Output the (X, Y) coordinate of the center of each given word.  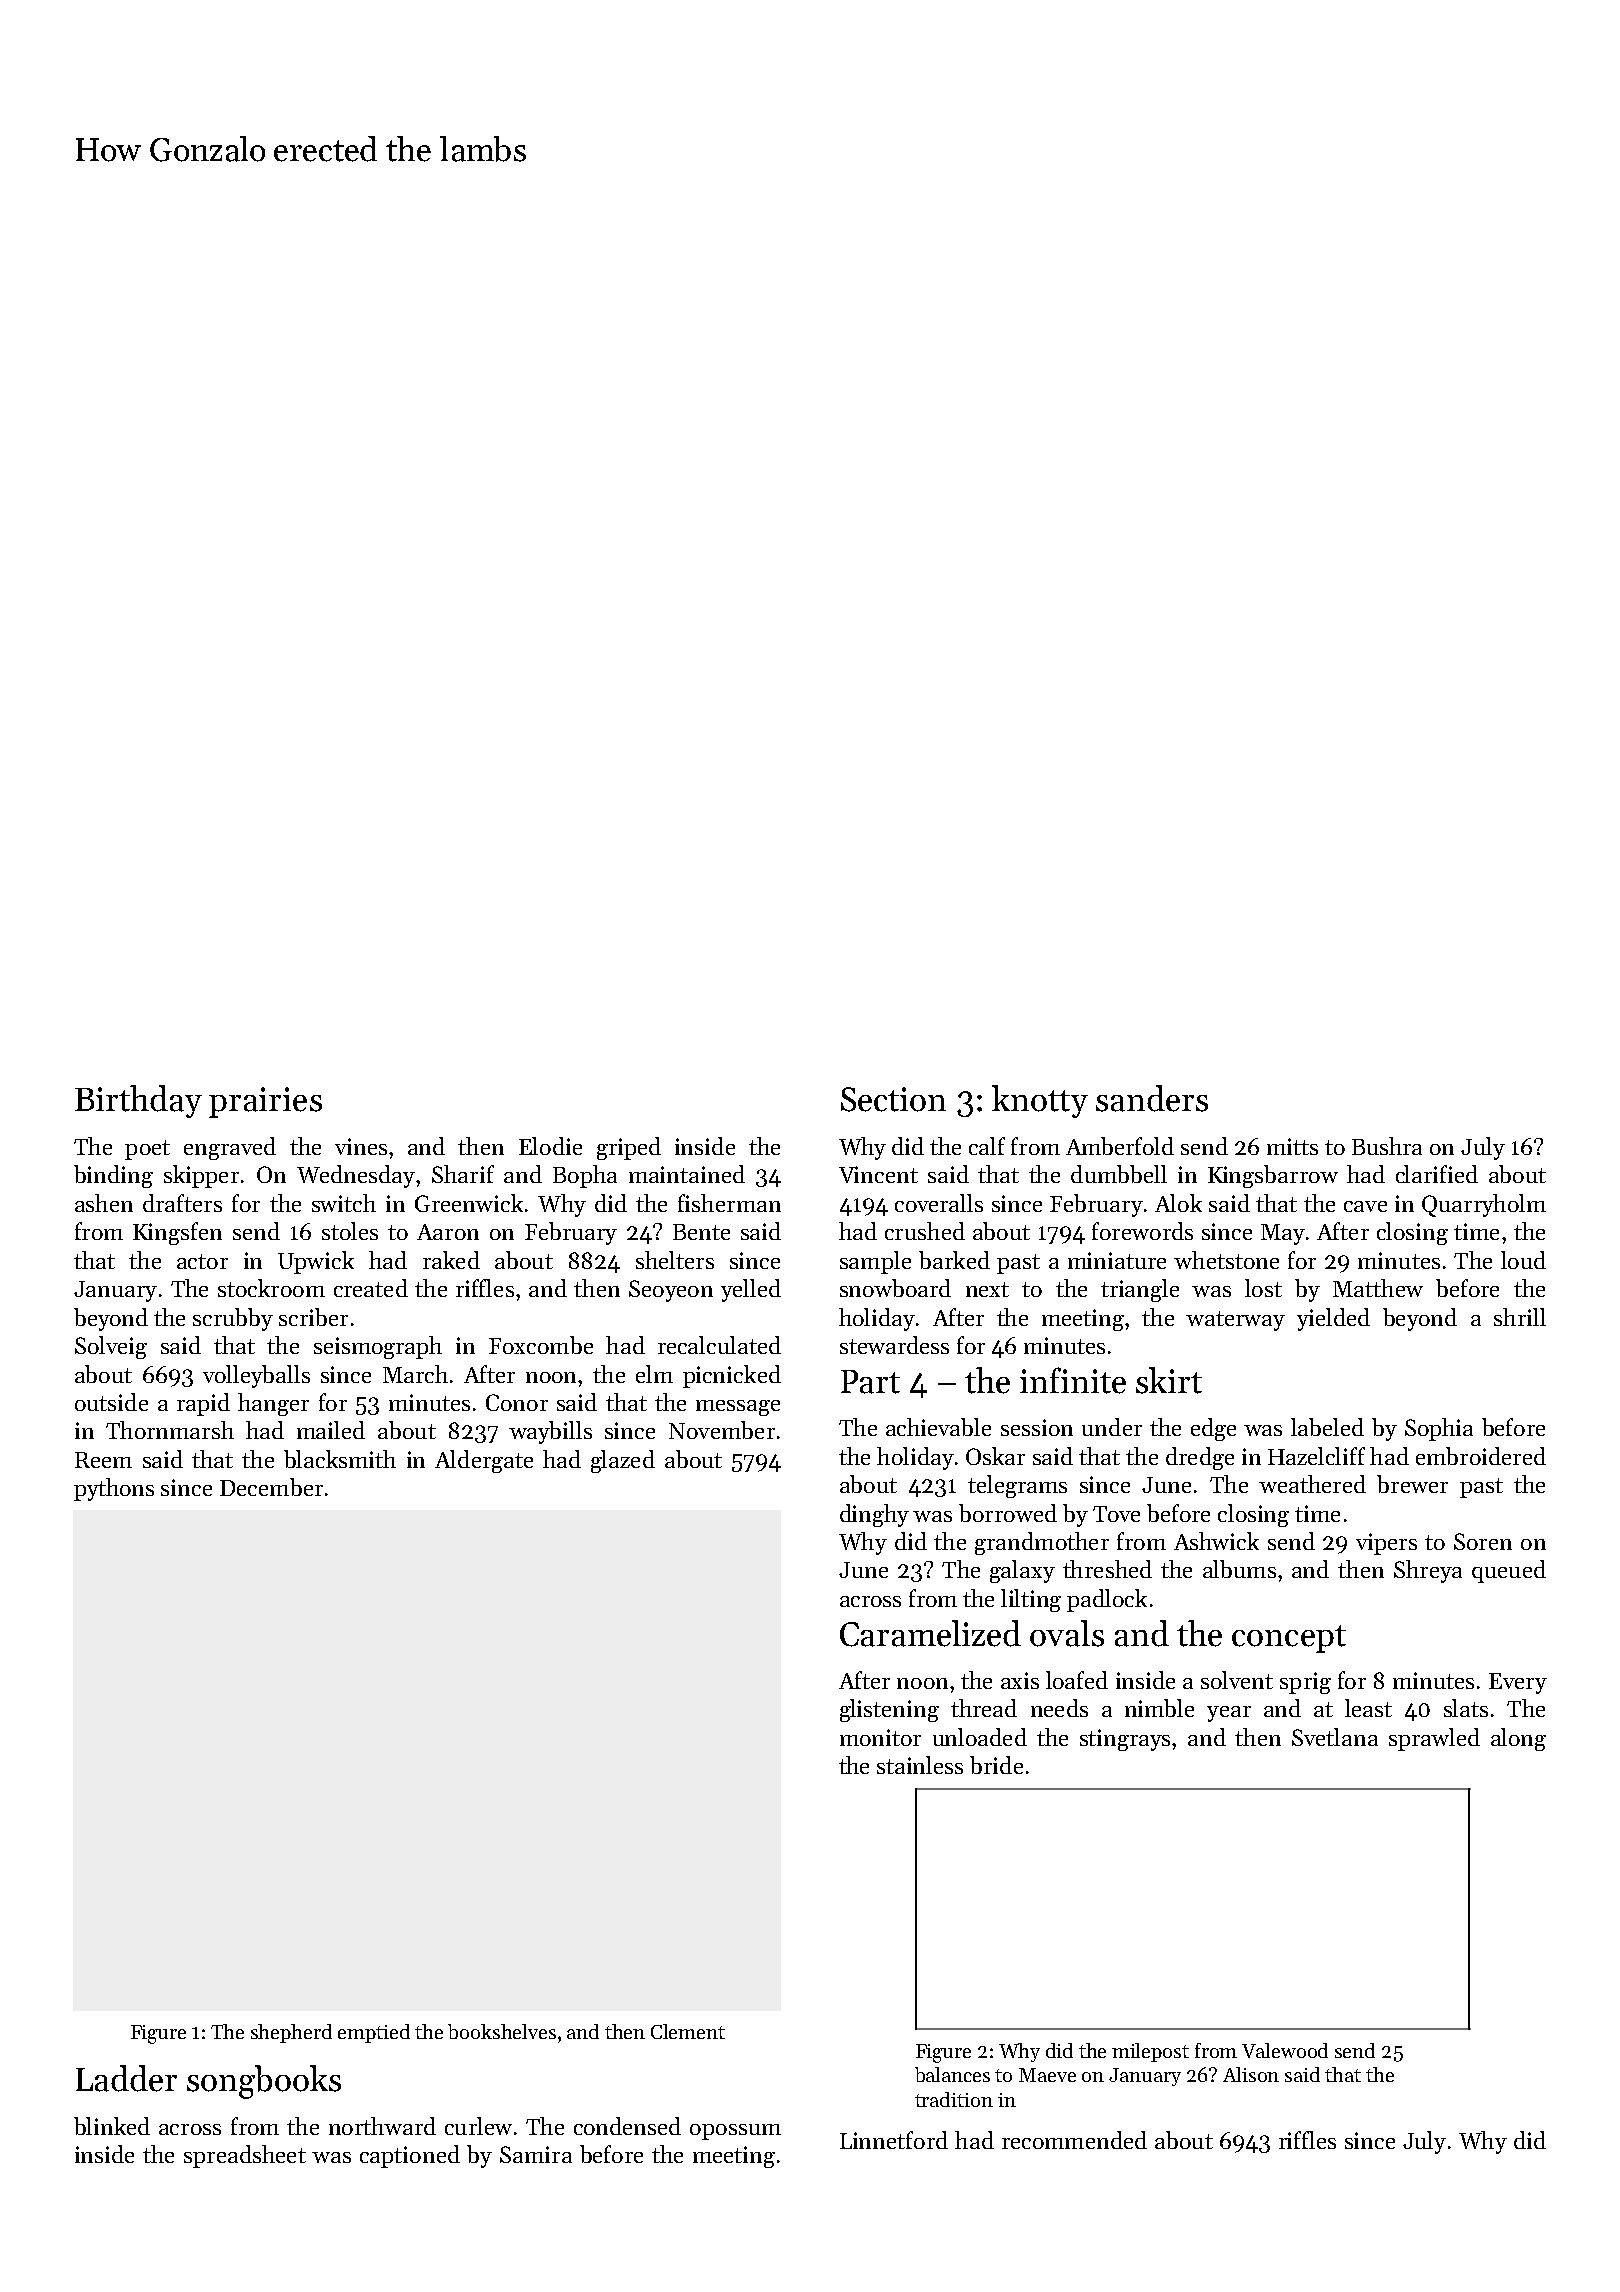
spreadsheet (245, 2156)
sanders (1152, 1098)
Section (893, 1099)
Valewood (1285, 2050)
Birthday (138, 1101)
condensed (627, 2126)
